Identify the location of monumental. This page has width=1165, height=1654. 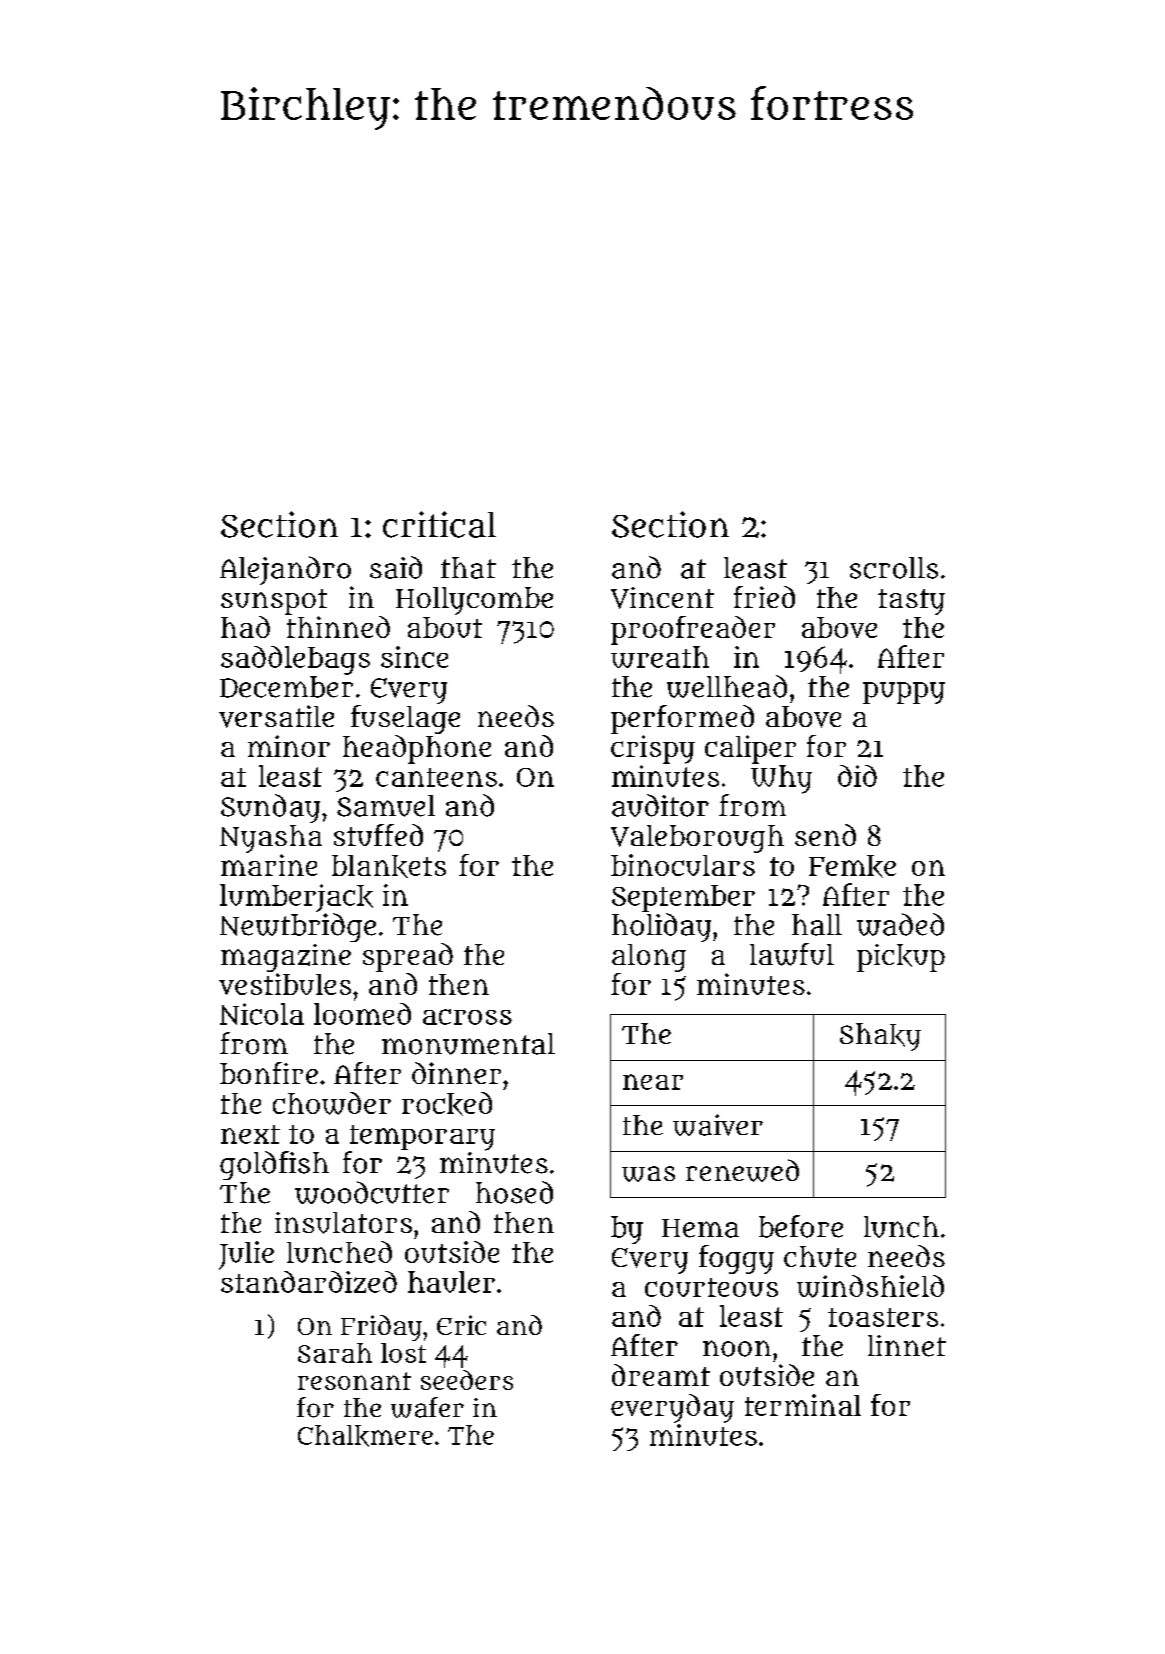
(468, 1044).
